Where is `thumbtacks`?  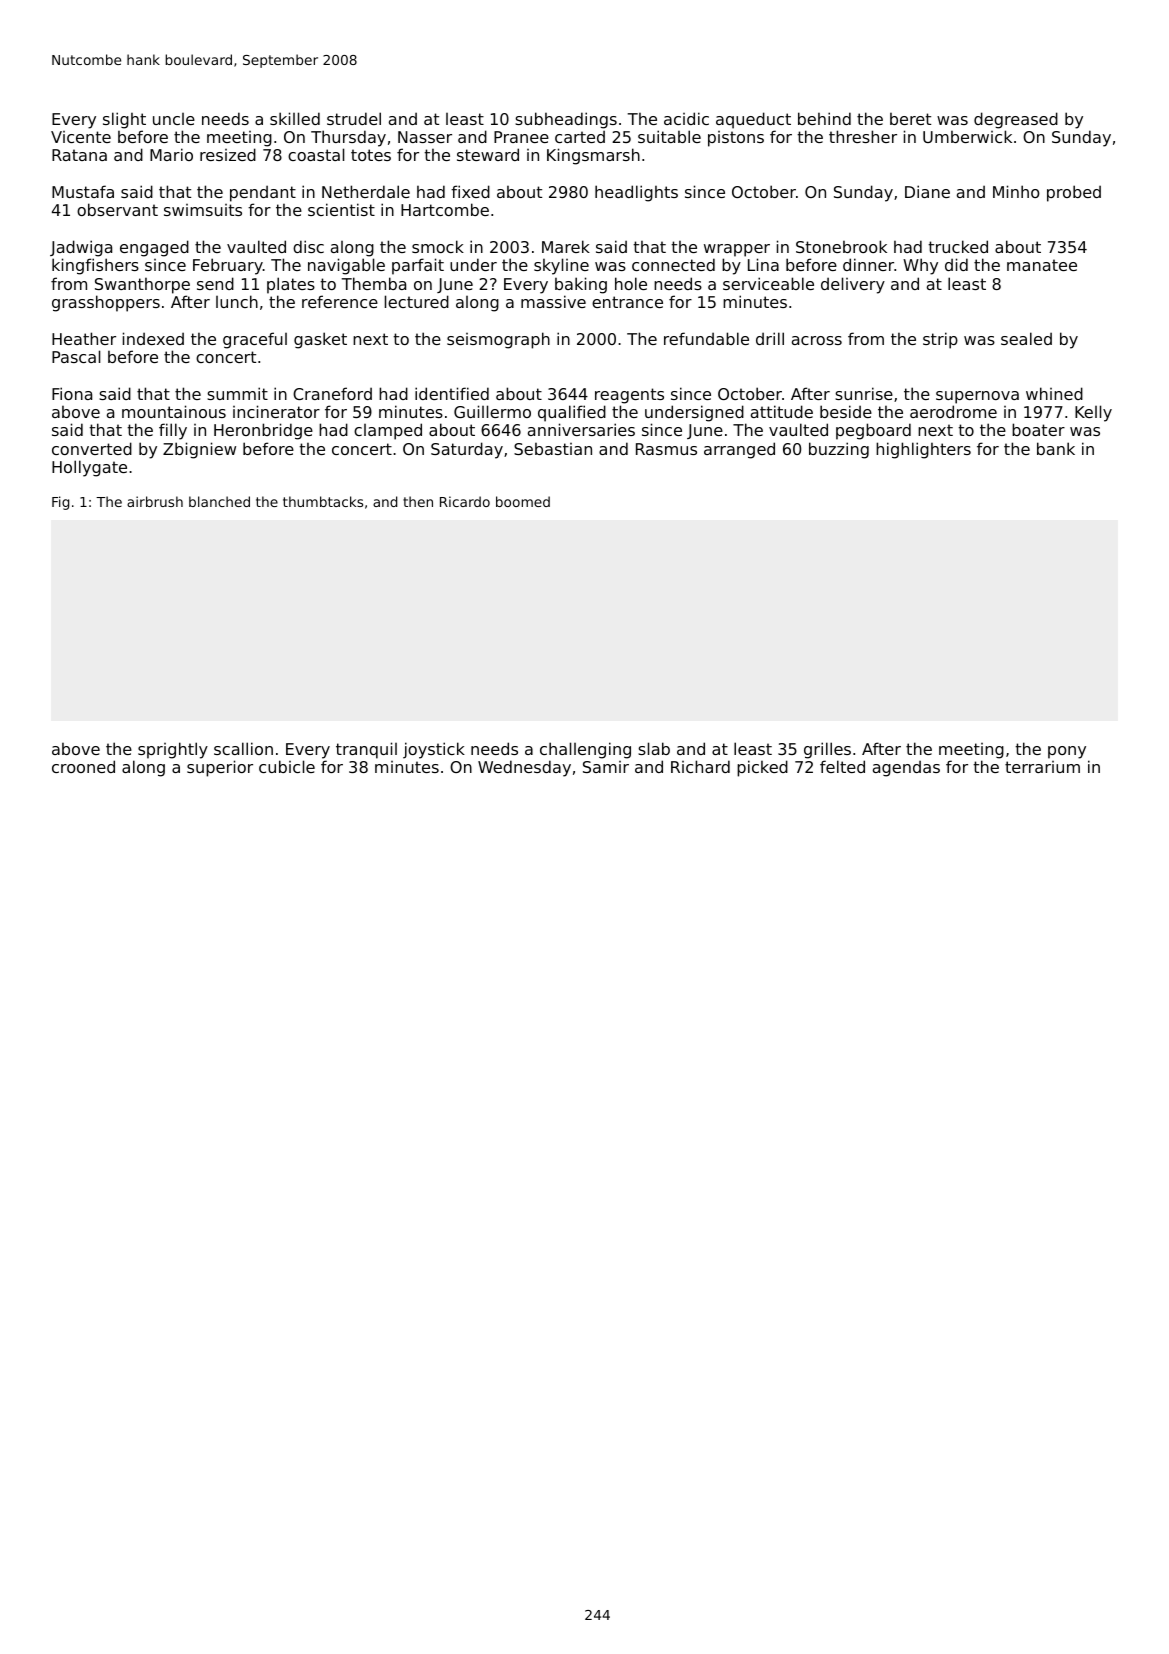 thumbtacks is located at coordinates (323, 501).
